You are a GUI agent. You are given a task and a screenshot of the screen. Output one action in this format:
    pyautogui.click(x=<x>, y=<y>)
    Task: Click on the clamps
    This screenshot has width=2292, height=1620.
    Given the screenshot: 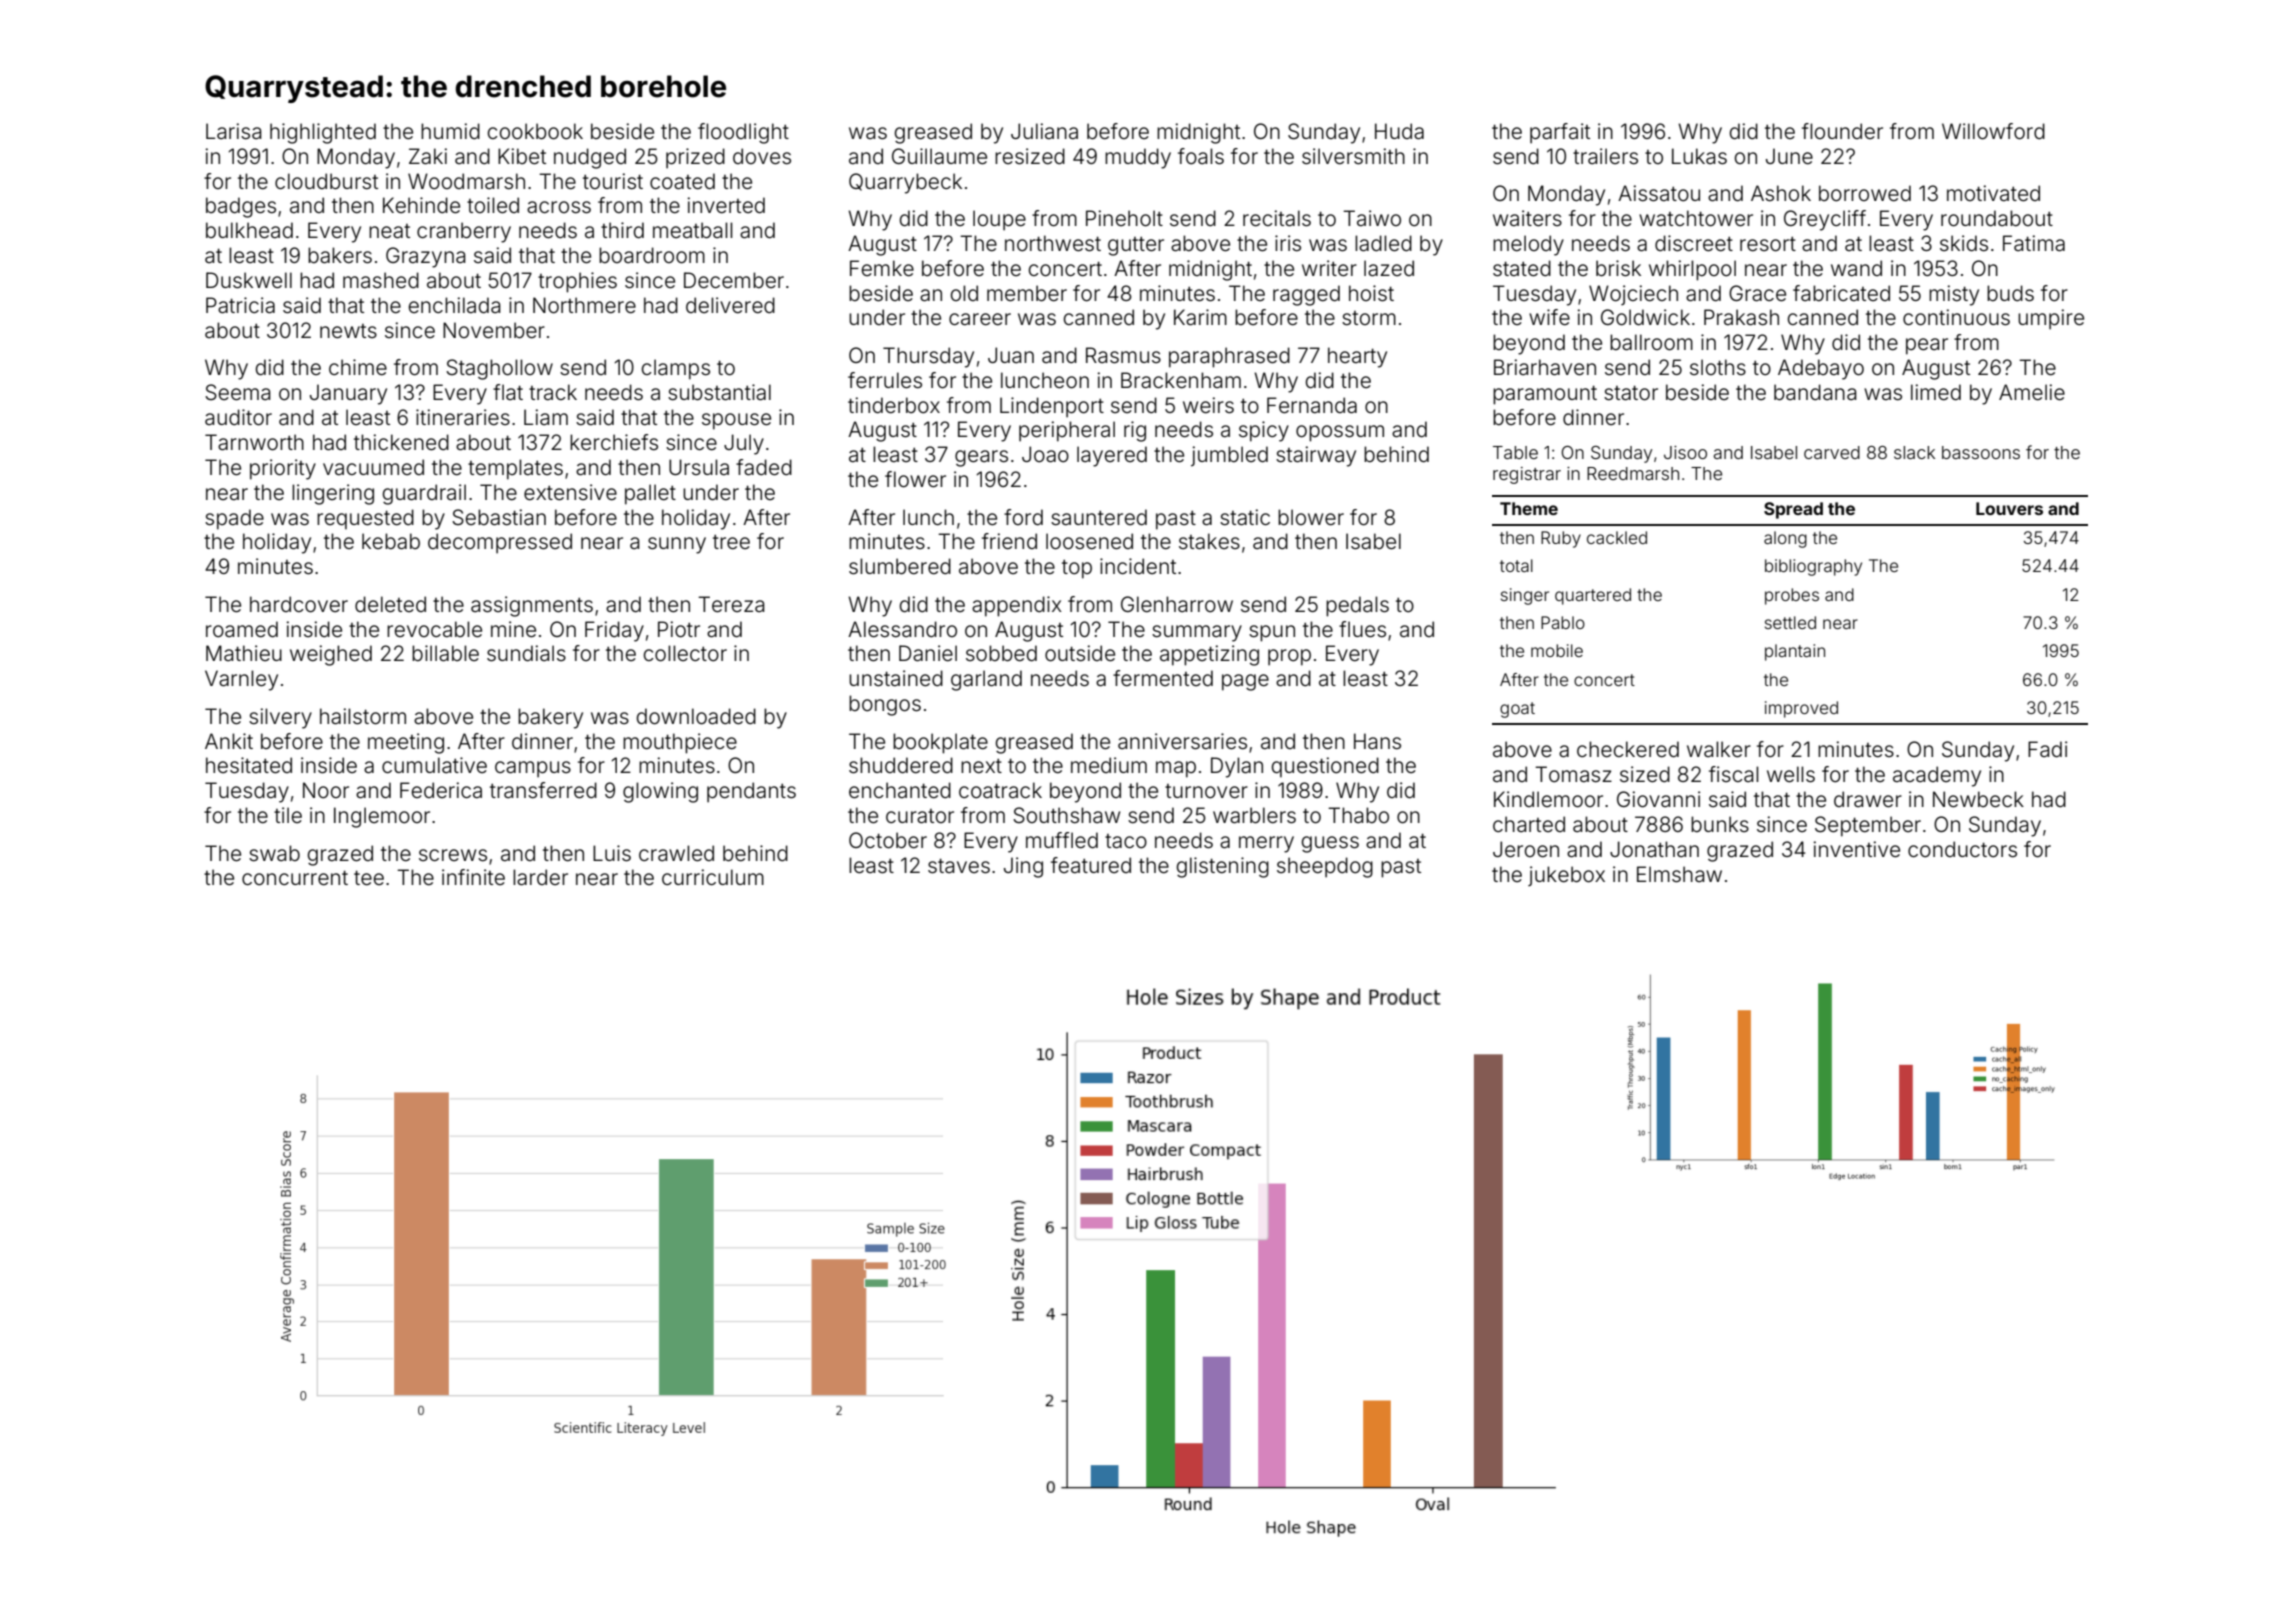 What is the action you would take?
    pyautogui.click(x=676, y=369)
